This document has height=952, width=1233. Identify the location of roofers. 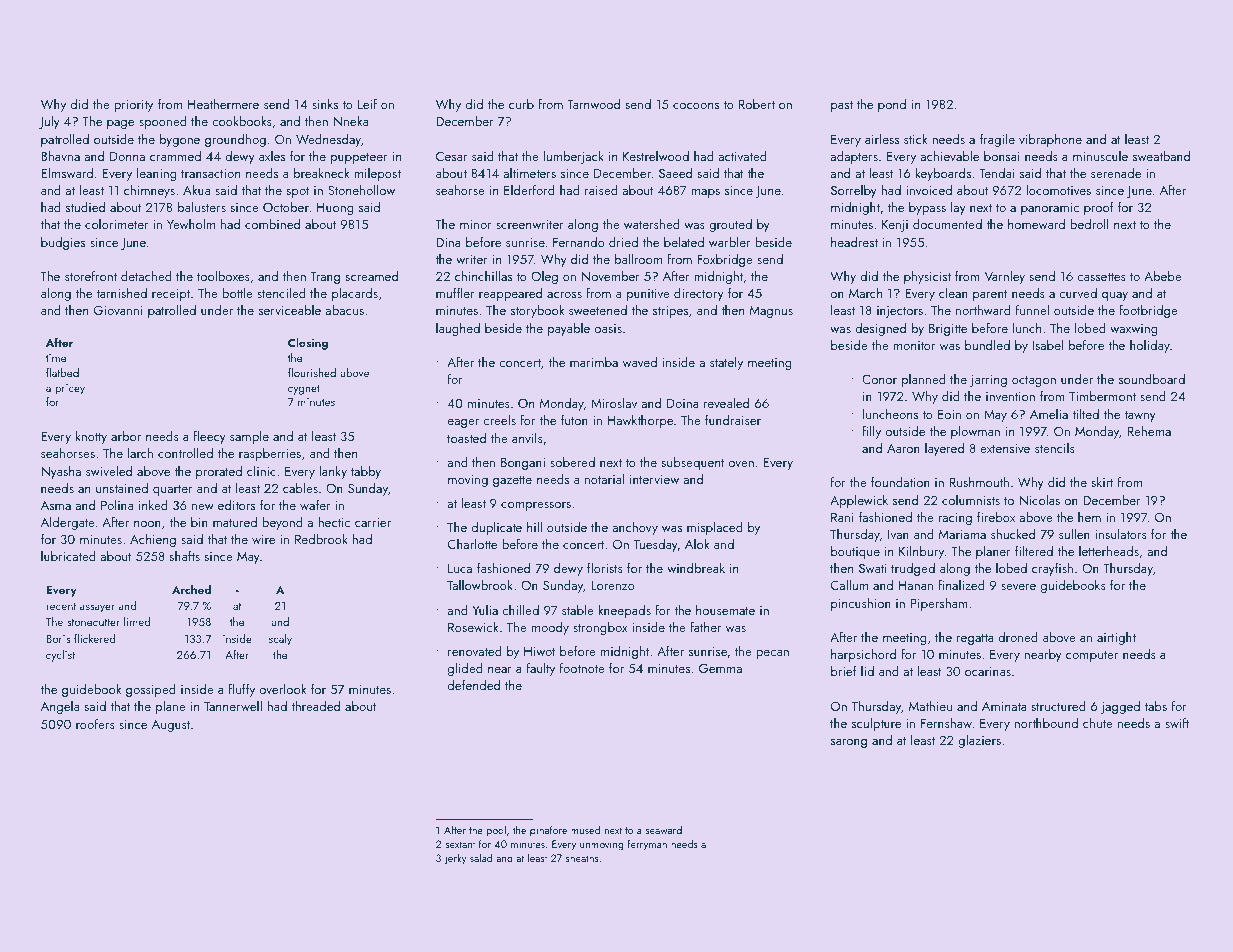
(95, 723).
